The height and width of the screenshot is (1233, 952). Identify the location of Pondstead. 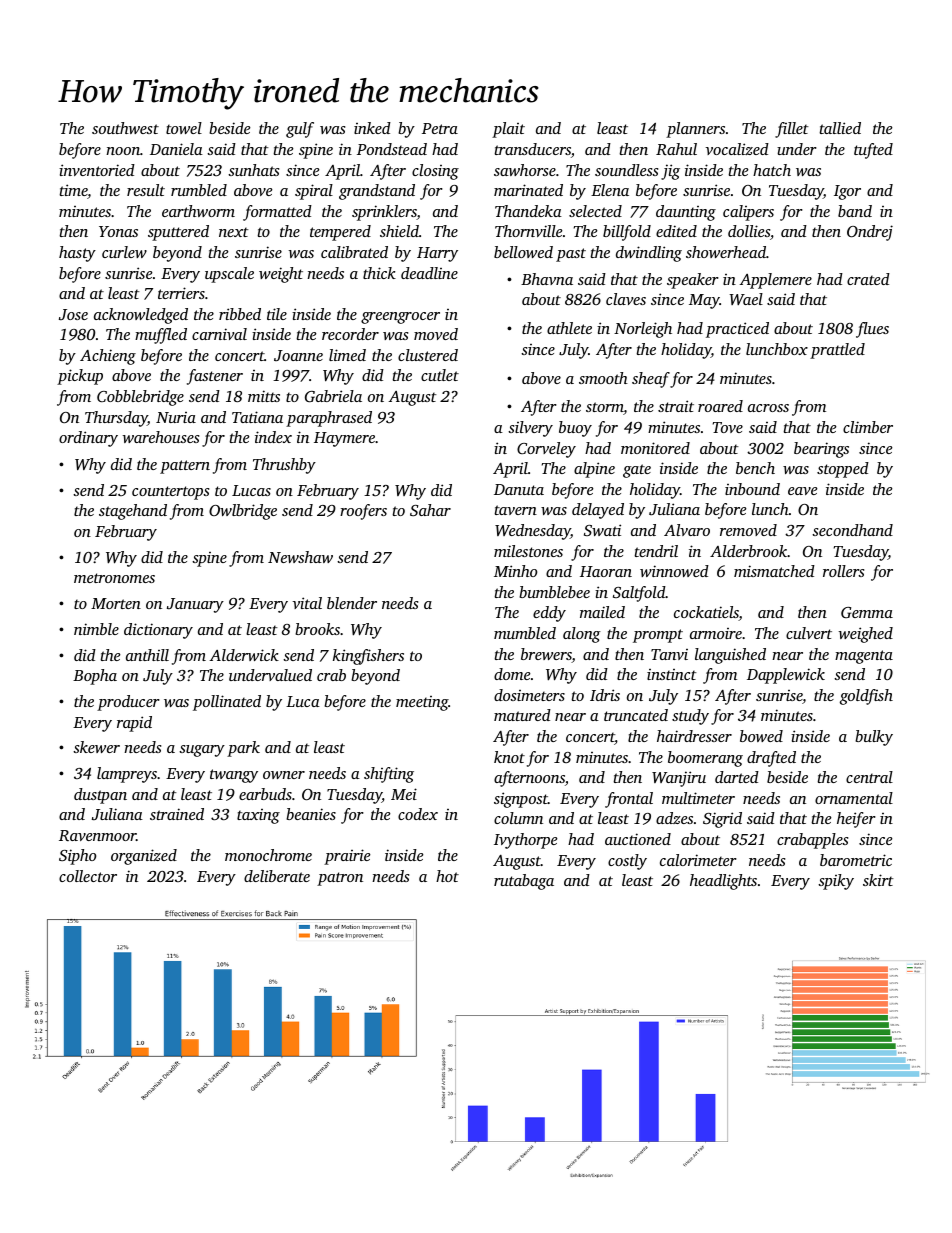
(392, 149).
